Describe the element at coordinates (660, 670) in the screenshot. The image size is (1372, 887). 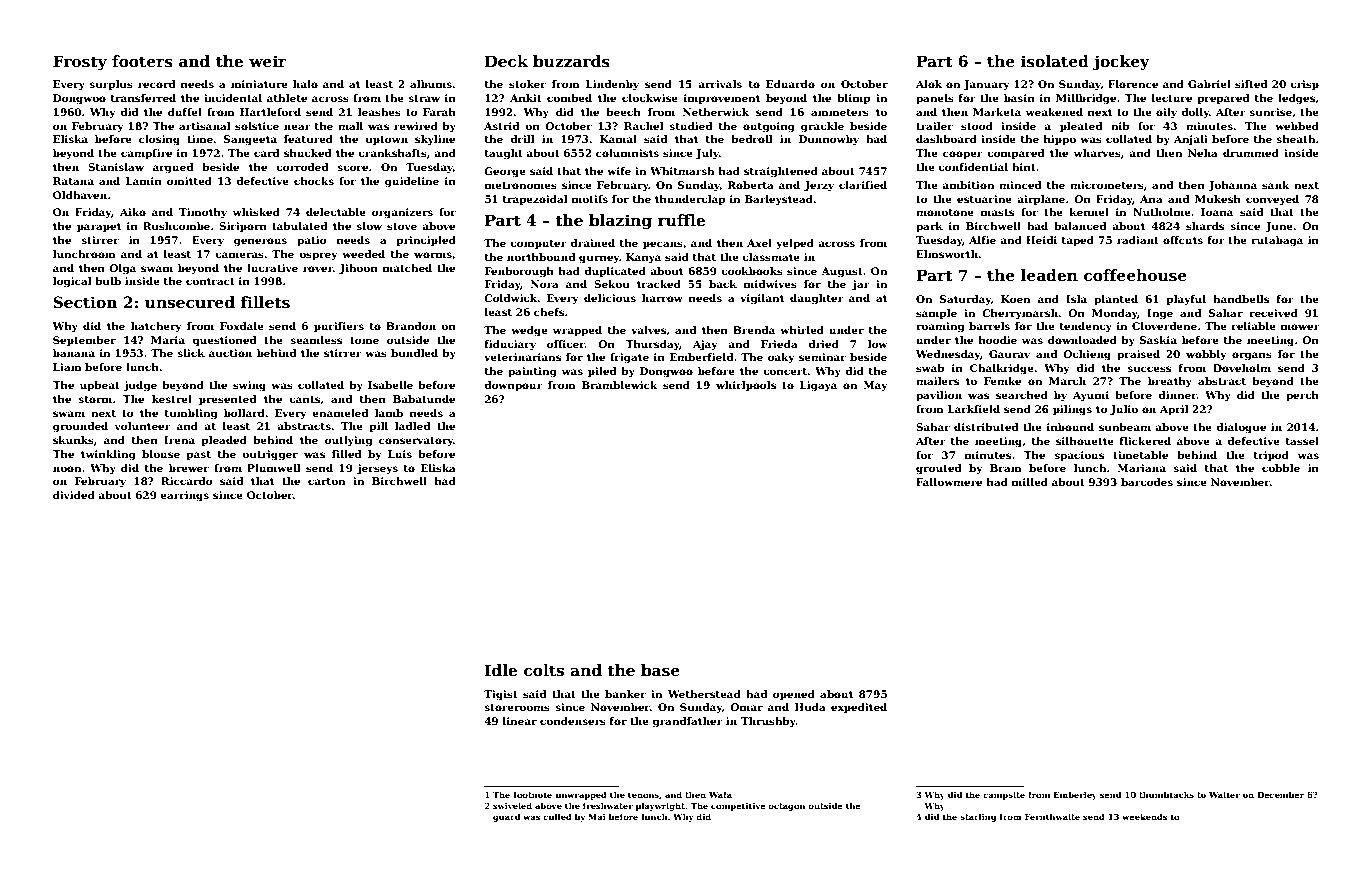
I see `base` at that location.
